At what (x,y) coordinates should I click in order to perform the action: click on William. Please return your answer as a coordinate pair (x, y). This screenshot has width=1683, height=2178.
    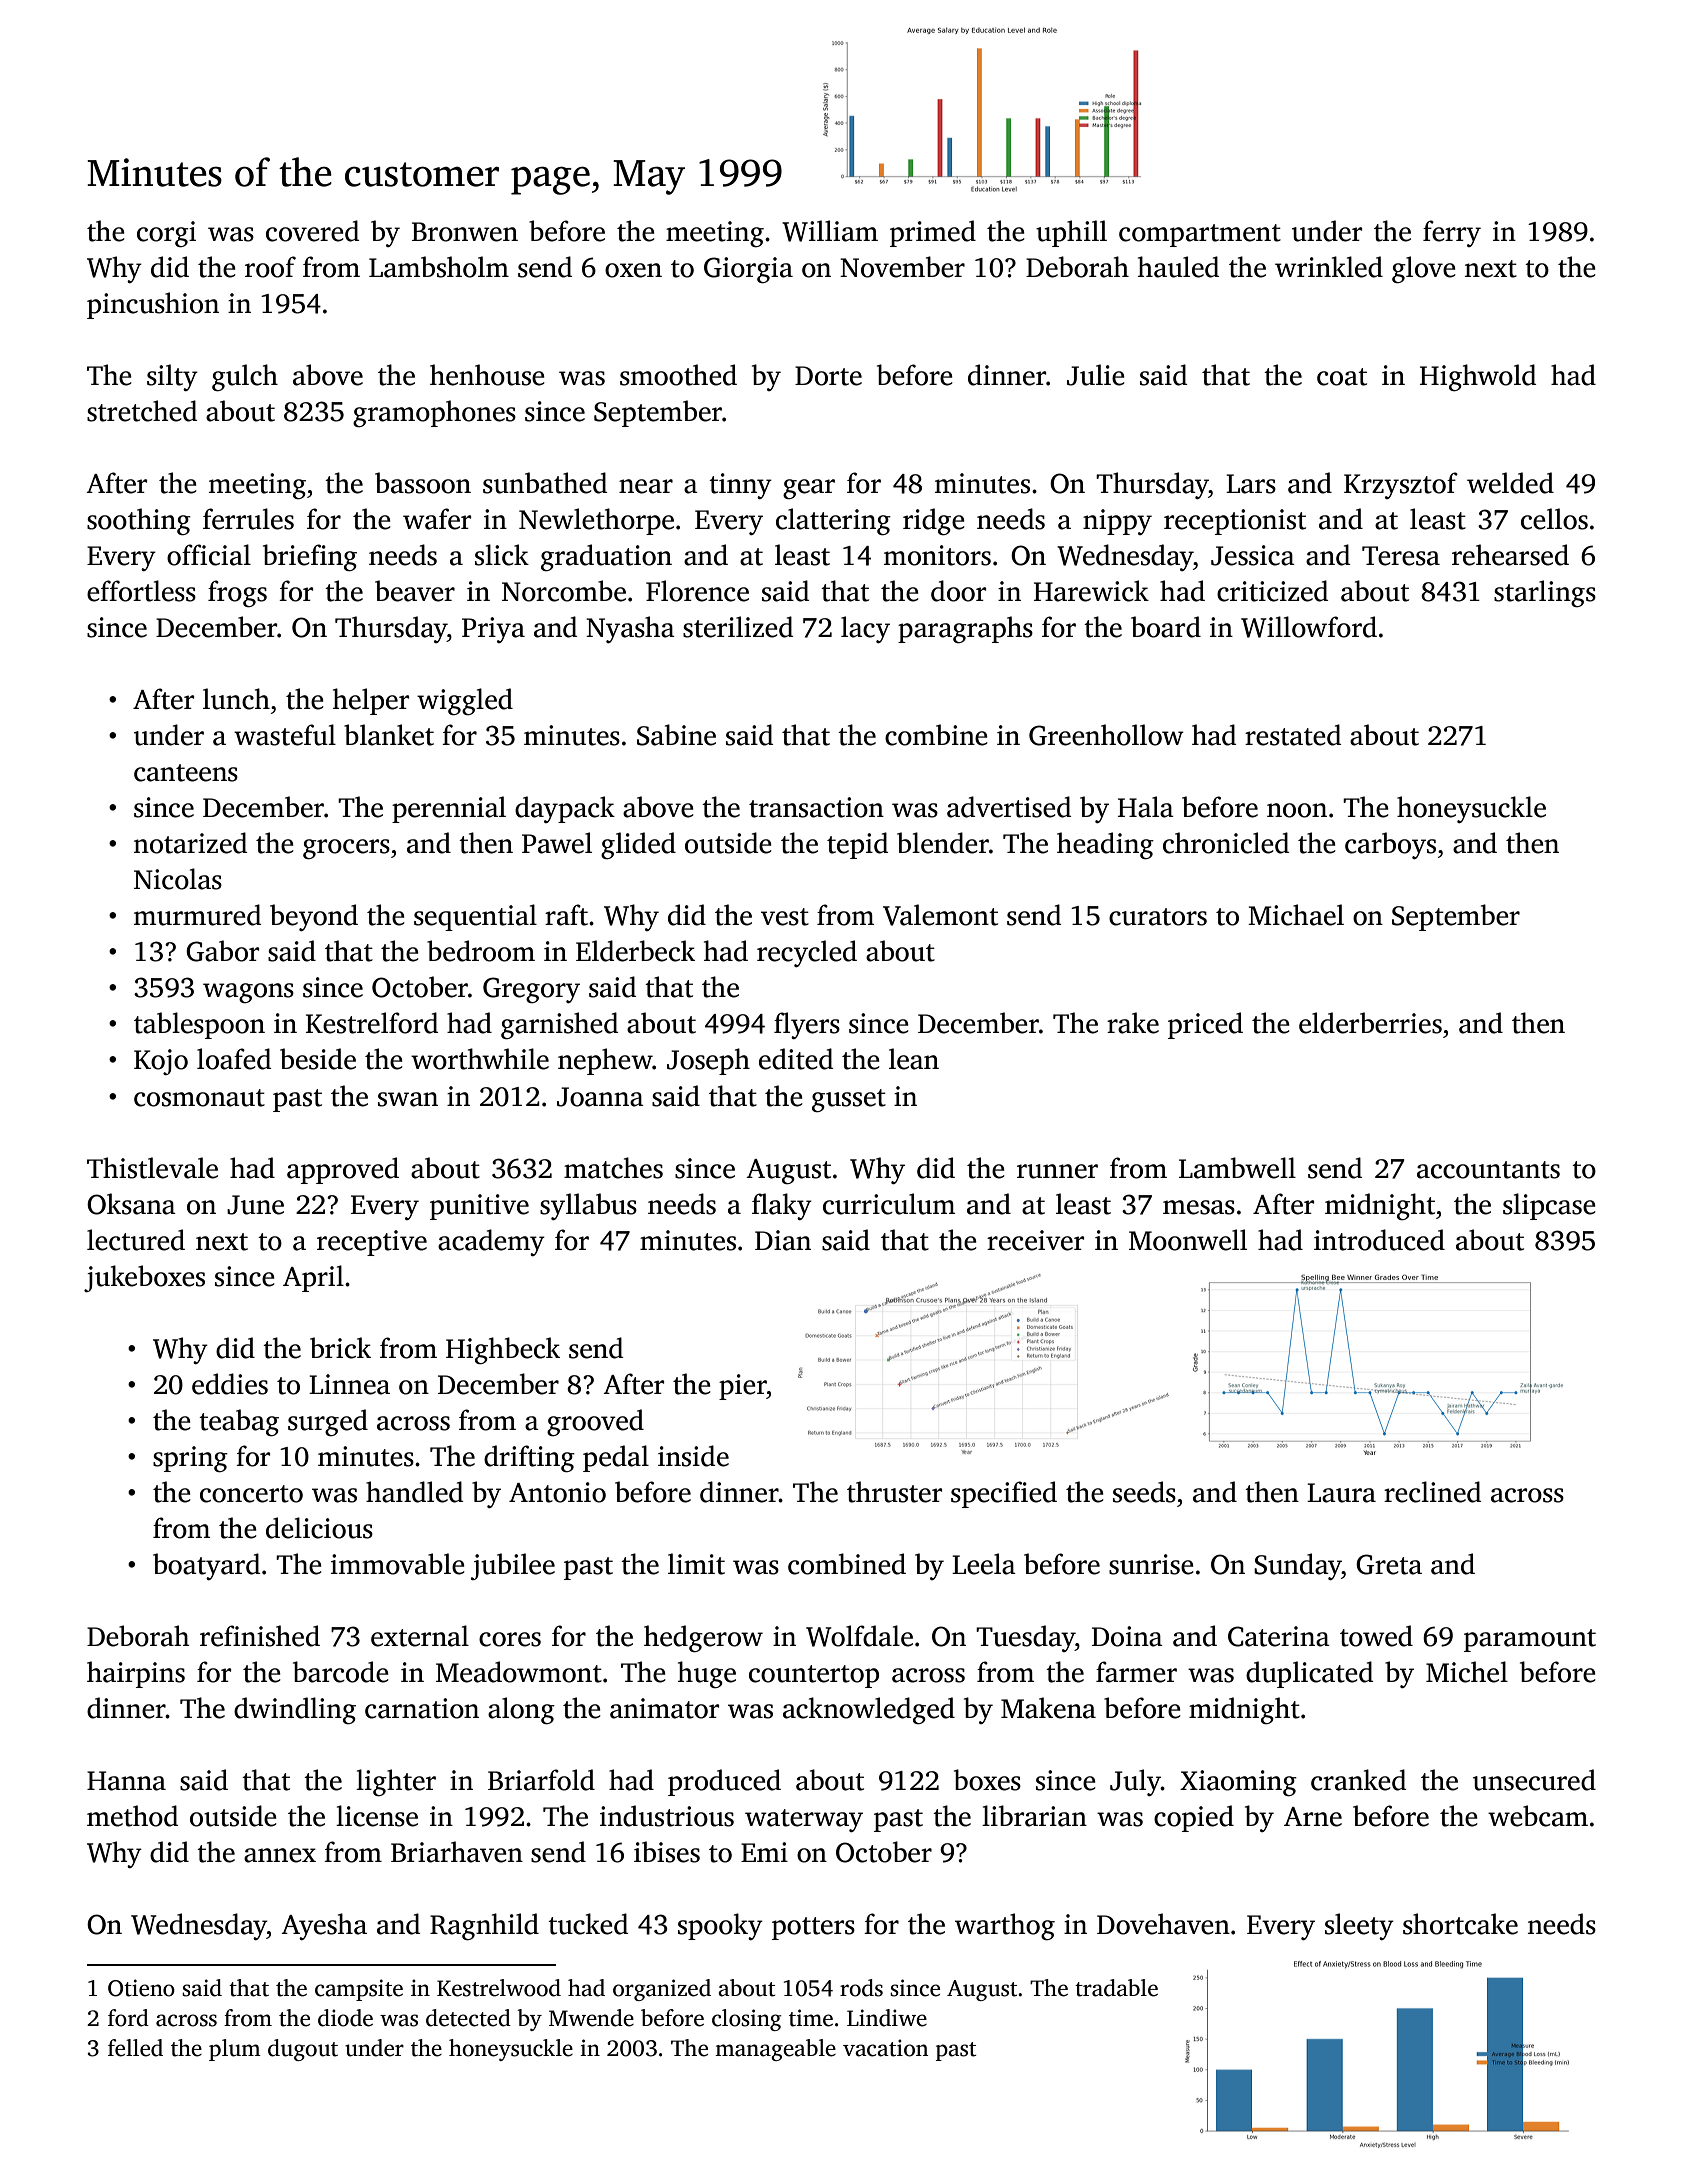
    Looking at the image, I should click on (830, 231).
